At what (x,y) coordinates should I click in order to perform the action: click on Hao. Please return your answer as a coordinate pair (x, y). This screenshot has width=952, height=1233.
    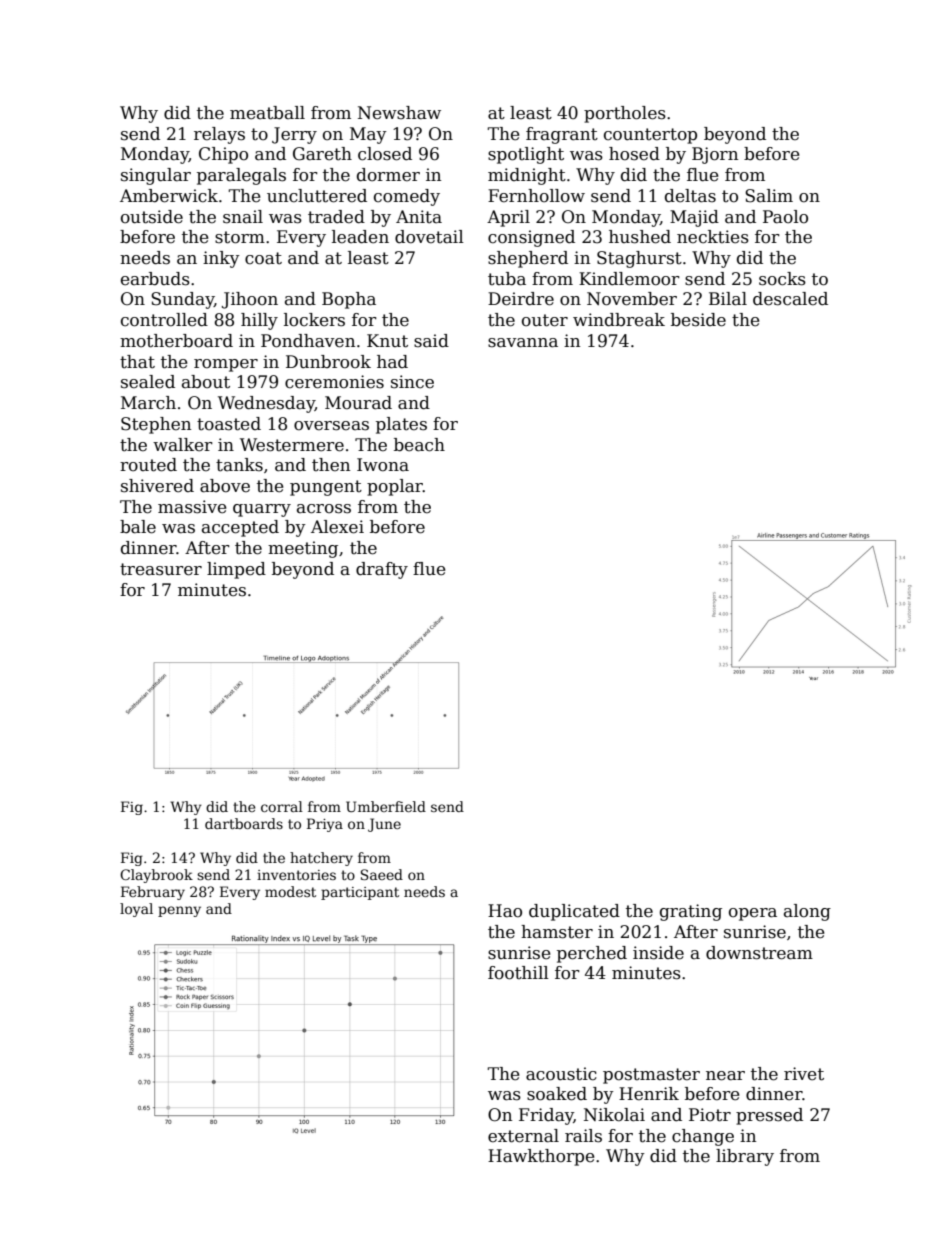
    Looking at the image, I should click on (505, 911).
